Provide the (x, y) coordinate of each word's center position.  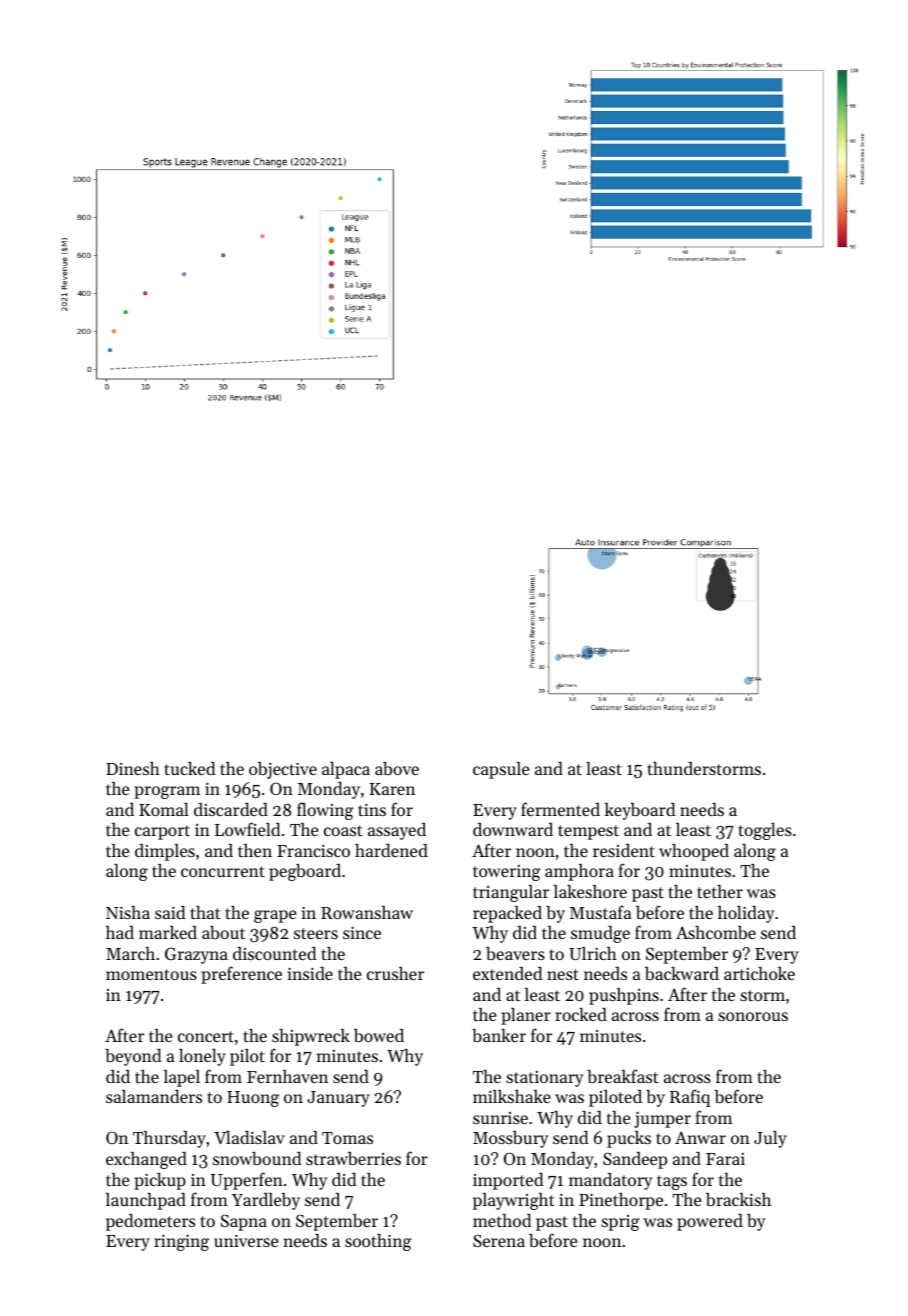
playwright (514, 1201)
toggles (765, 831)
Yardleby (266, 1201)
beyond (133, 1057)
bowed (379, 1035)
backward (682, 973)
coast (343, 830)
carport (162, 832)
